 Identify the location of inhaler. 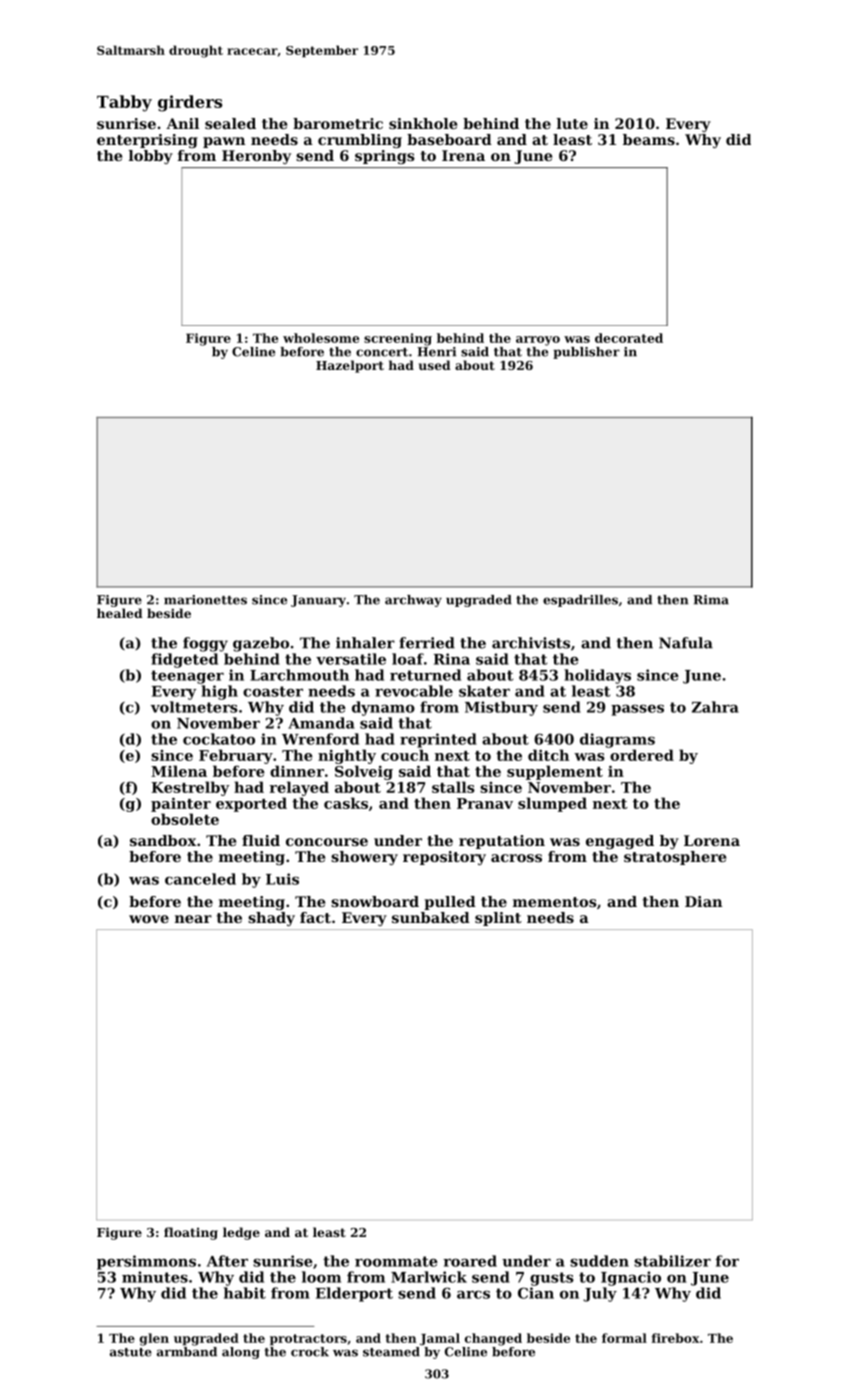
(365, 643).
